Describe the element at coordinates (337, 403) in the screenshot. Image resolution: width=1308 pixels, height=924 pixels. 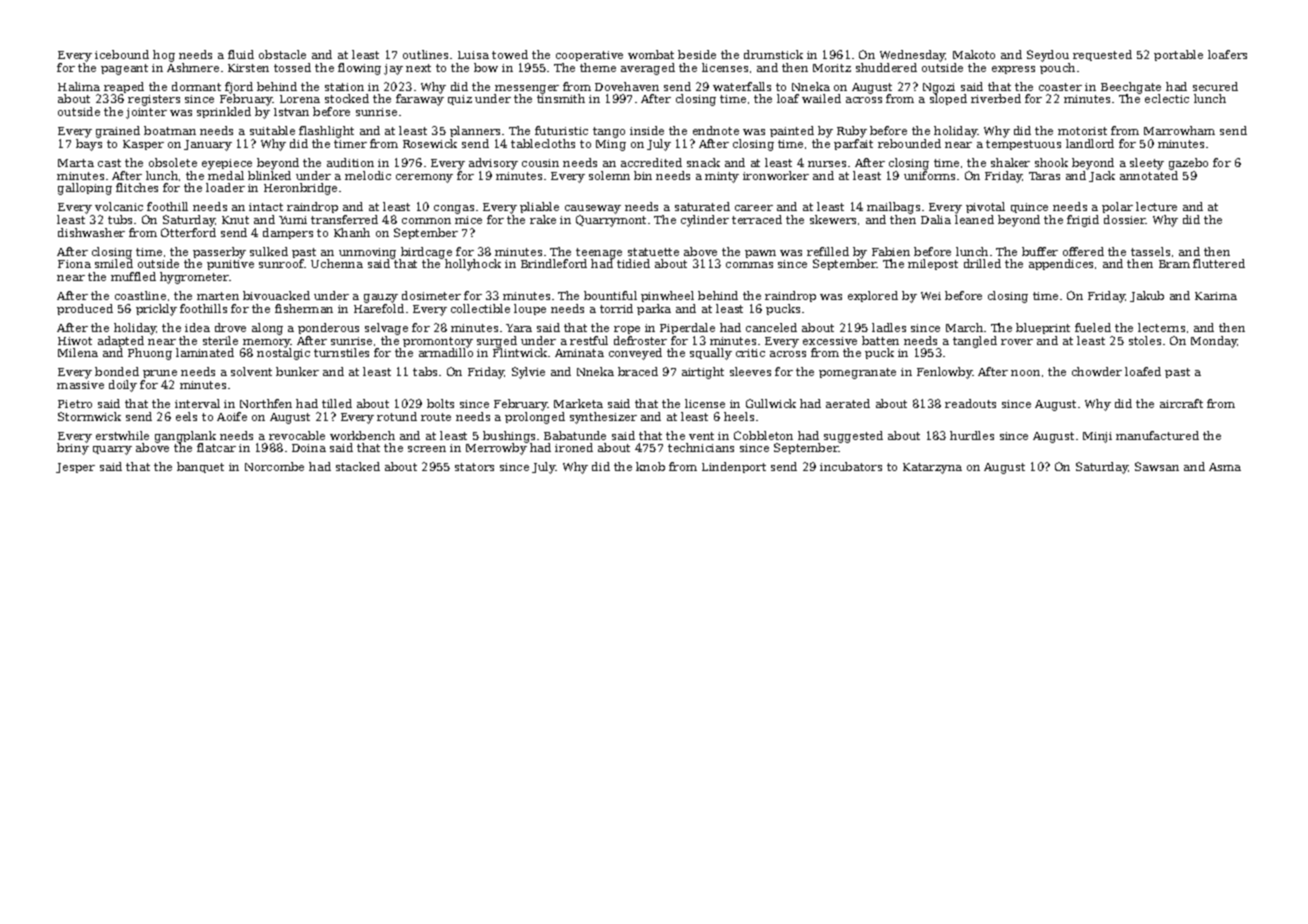
I see `tilled` at that location.
